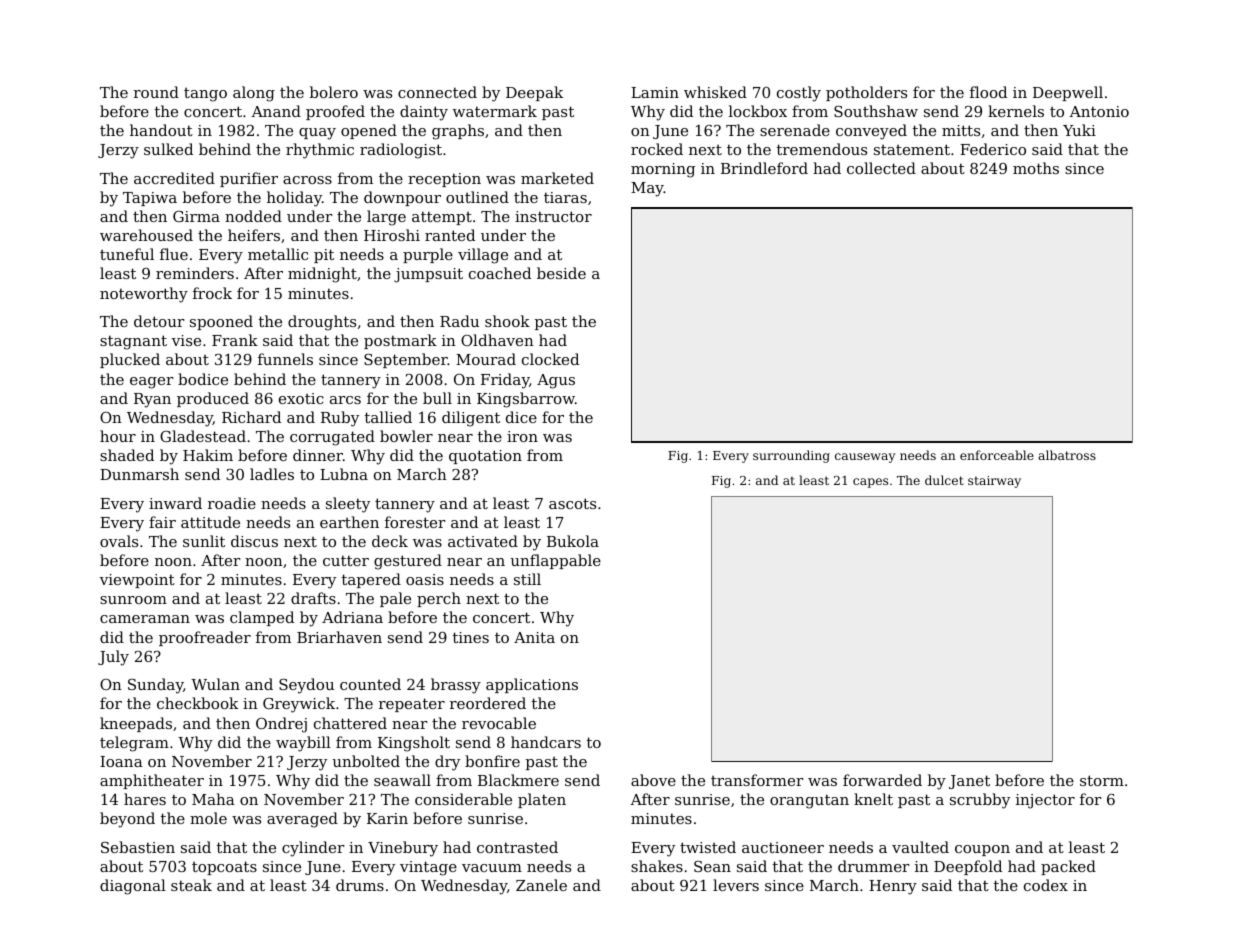 The height and width of the page is (952, 1233). I want to click on Radu, so click(459, 321).
